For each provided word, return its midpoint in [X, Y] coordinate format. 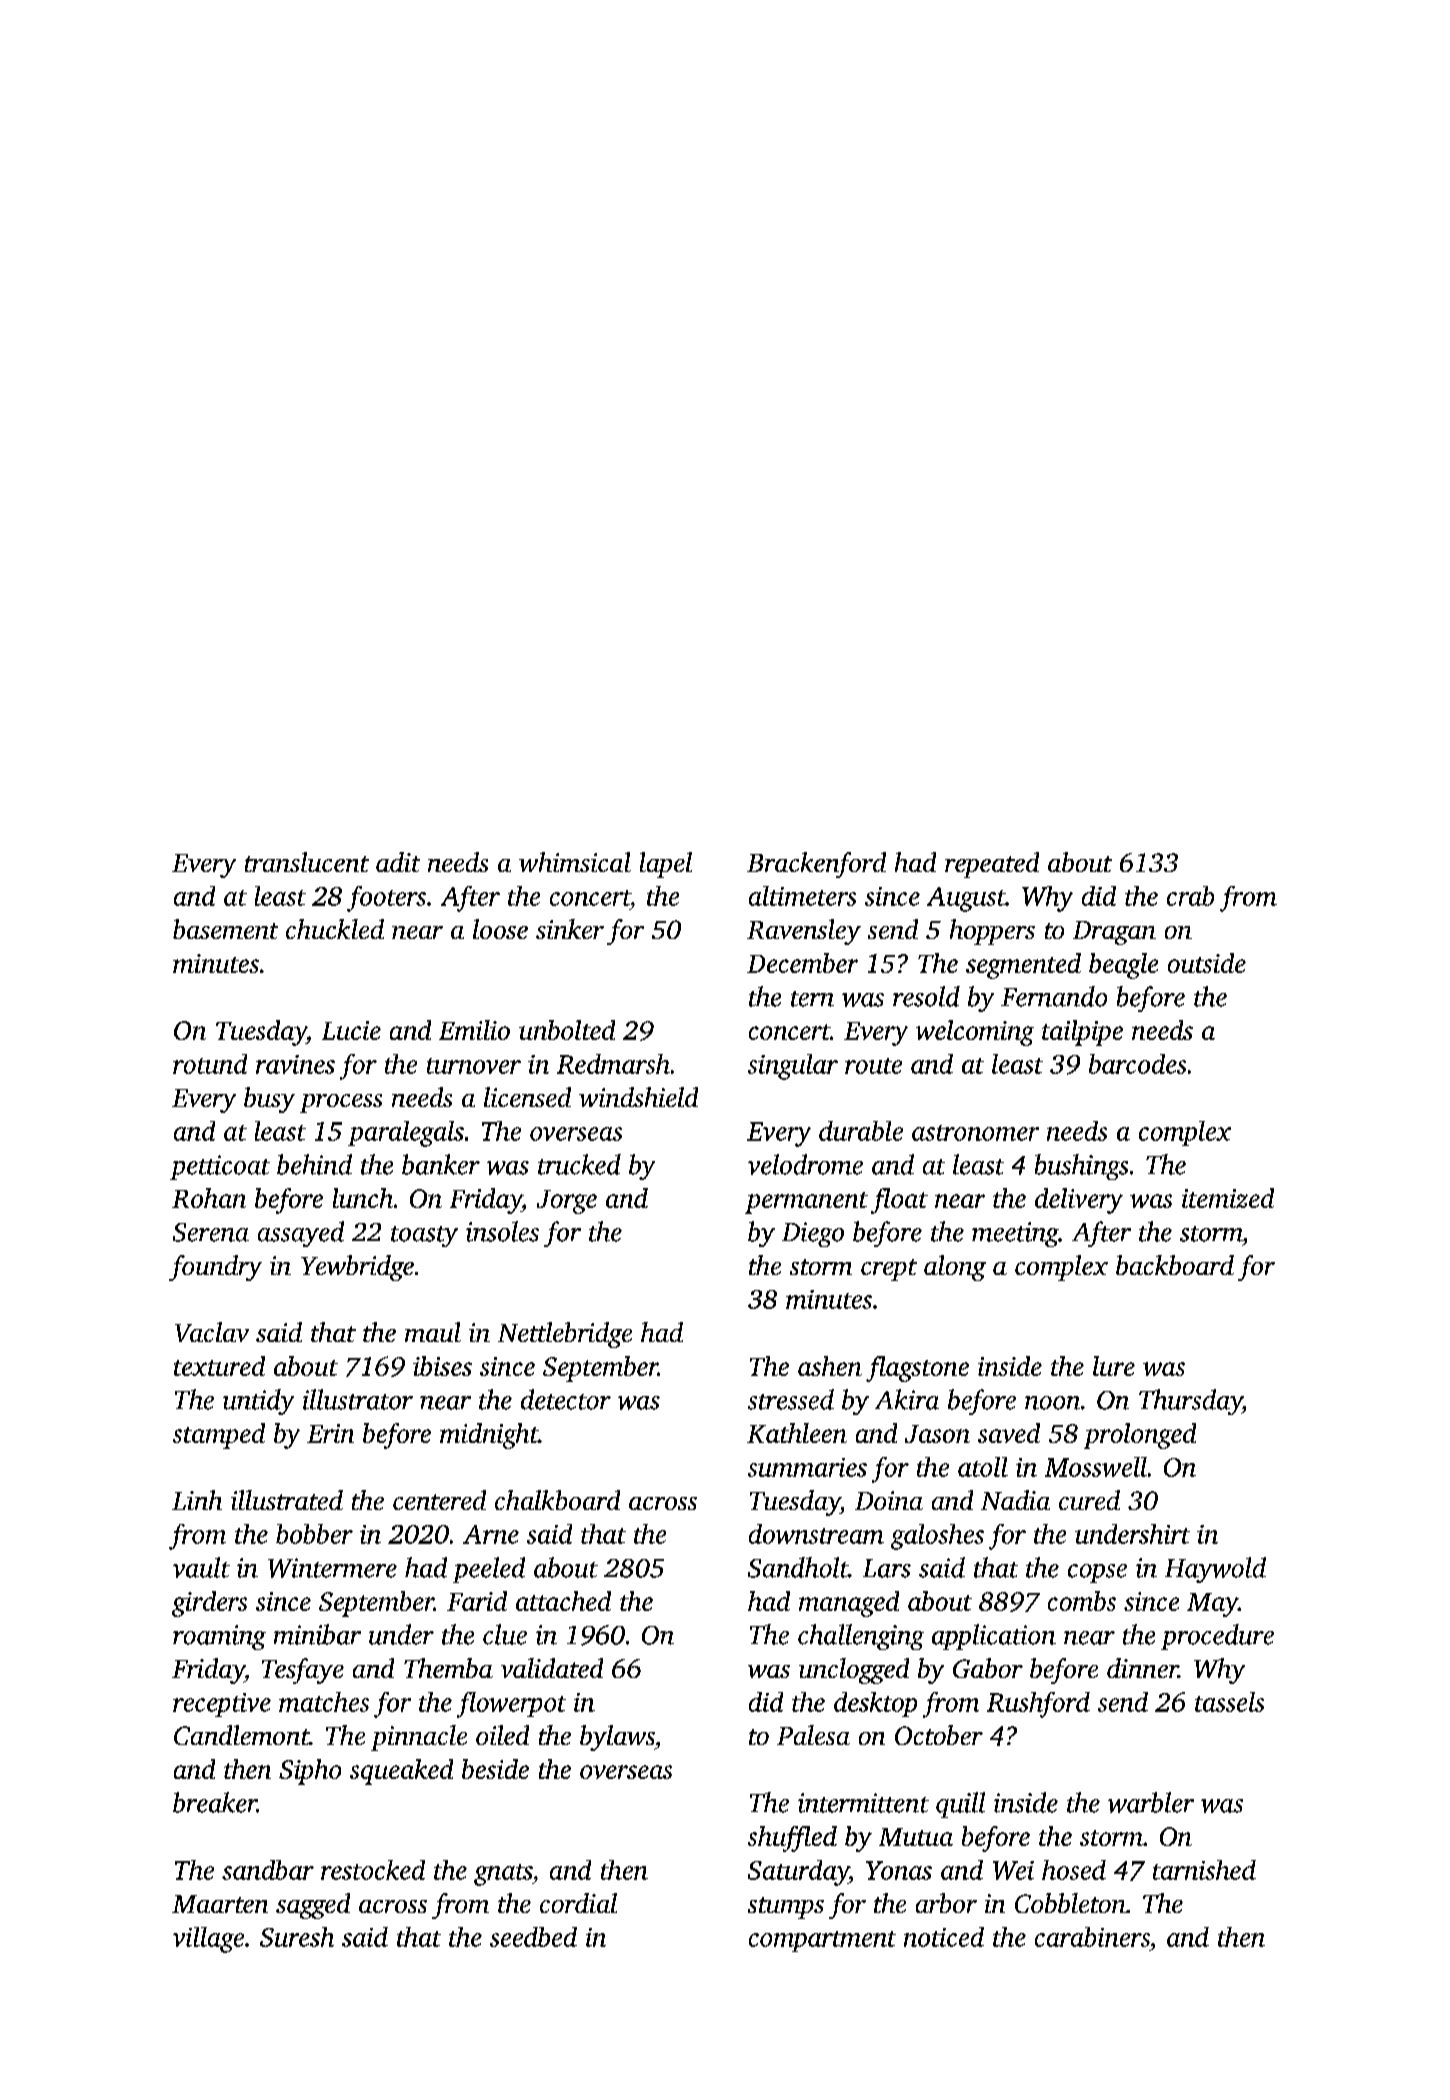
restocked [373, 1870]
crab [1190, 896]
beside [495, 1769]
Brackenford [816, 865]
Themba [448, 1668]
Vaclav [212, 1332]
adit [398, 862]
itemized [1228, 1198]
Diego [813, 1234]
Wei [1013, 1870]
